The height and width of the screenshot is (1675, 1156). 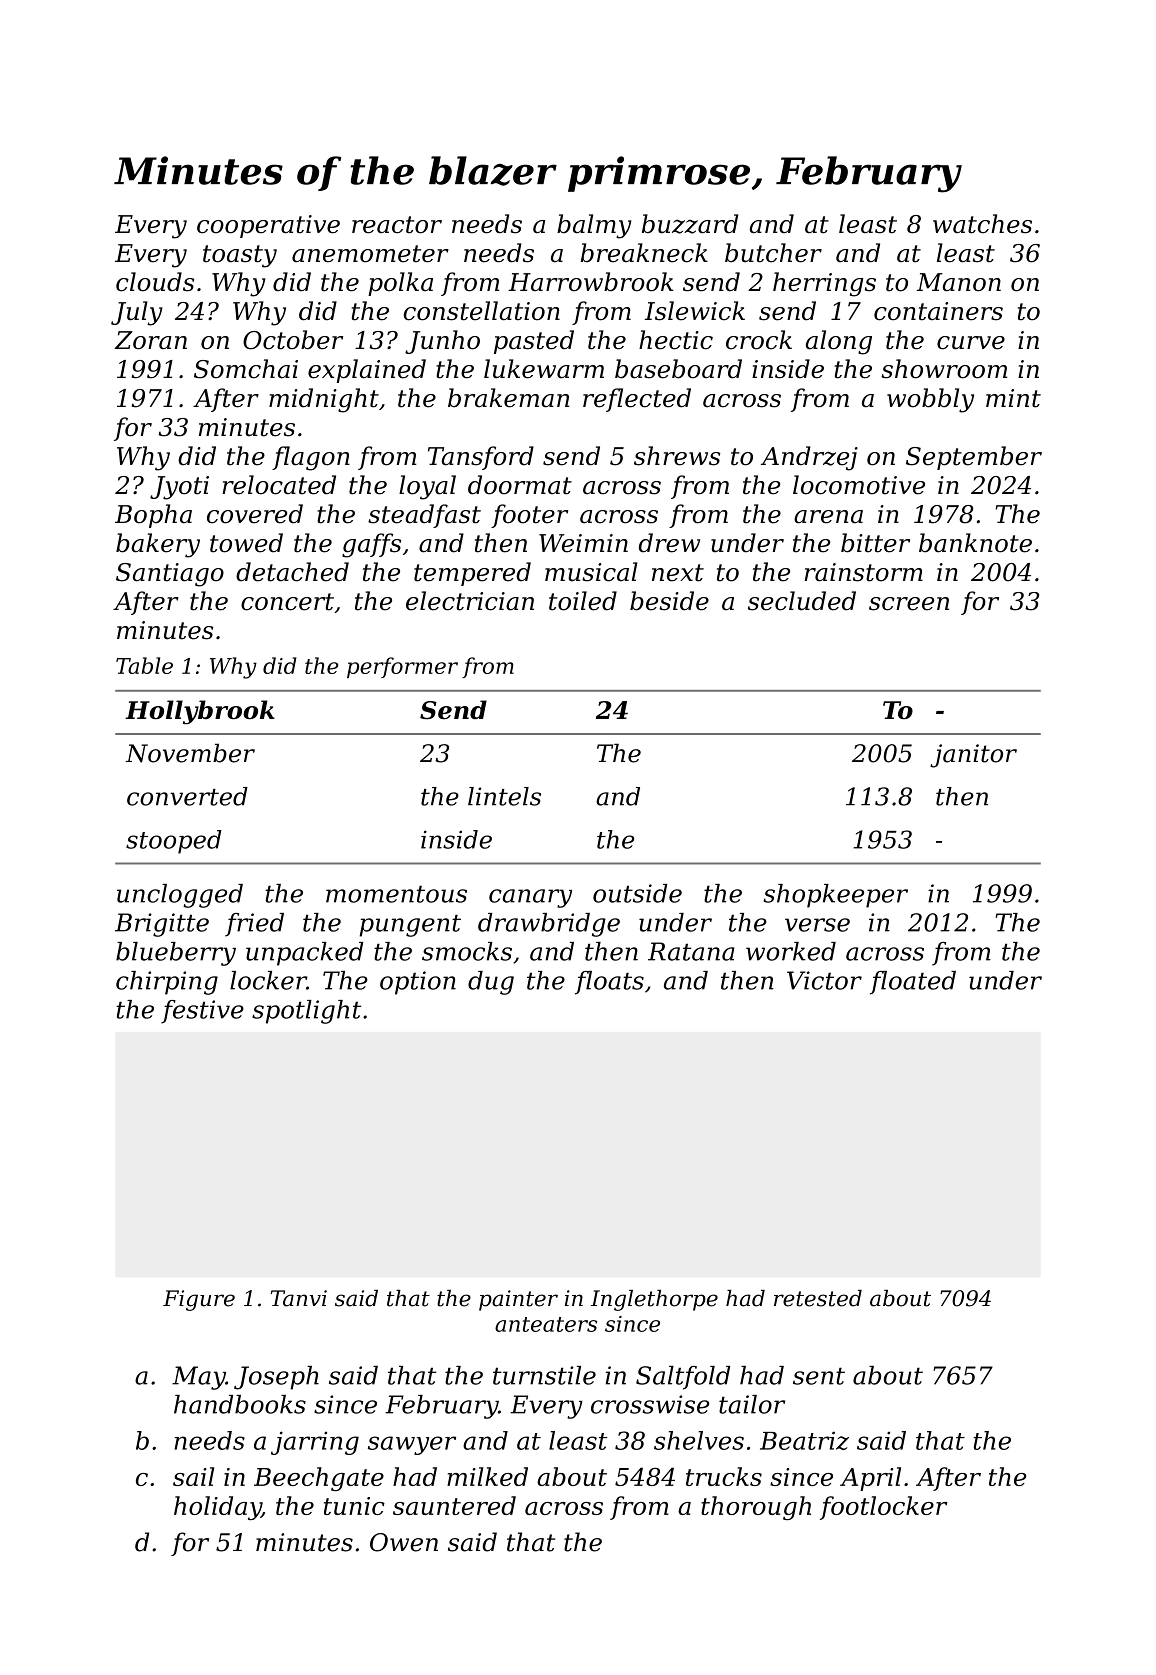 What do you see at coordinates (802, 601) in the screenshot?
I see `secluded` at bounding box center [802, 601].
